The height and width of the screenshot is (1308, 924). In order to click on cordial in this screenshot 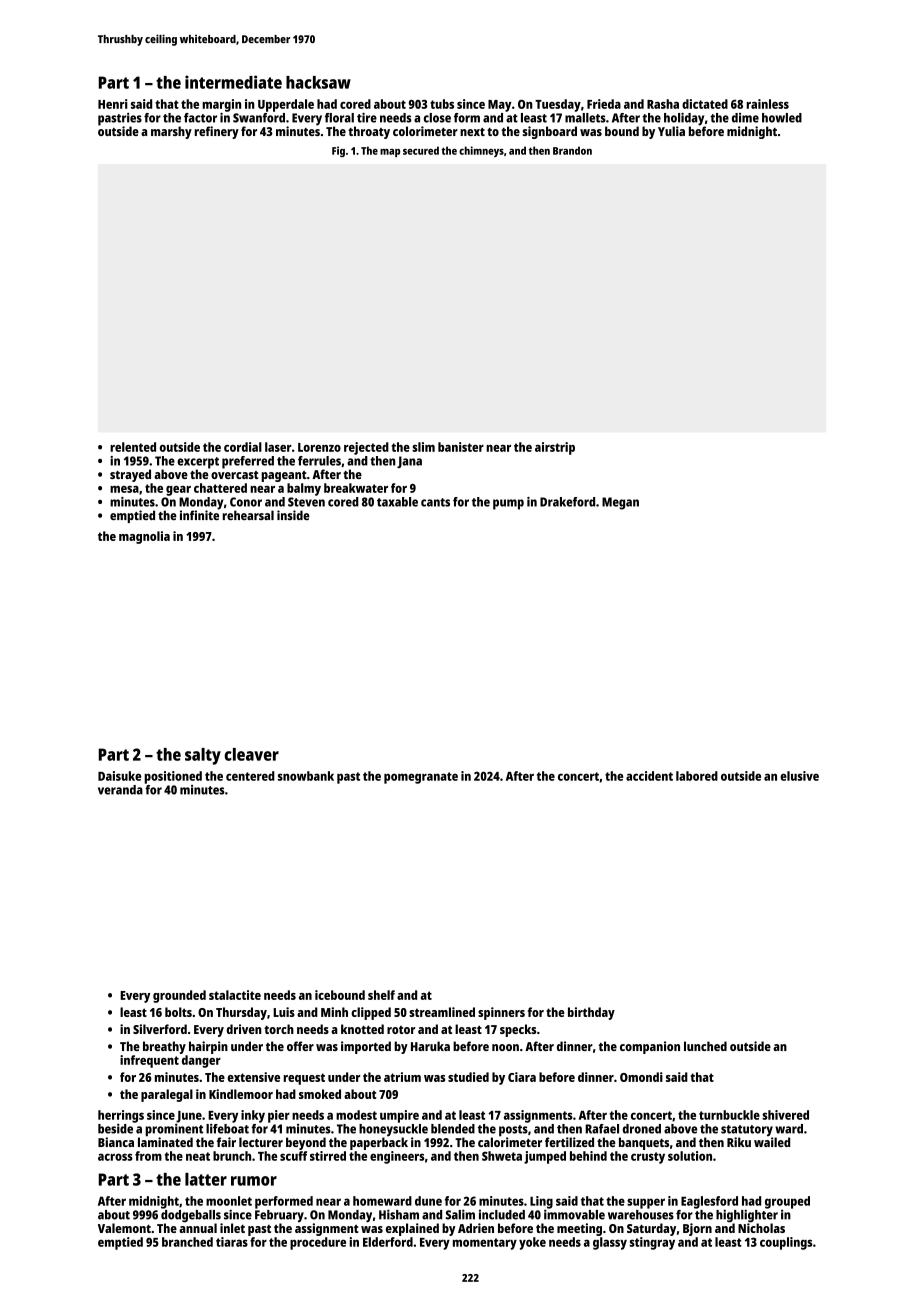, I will do `click(243, 447)`.
